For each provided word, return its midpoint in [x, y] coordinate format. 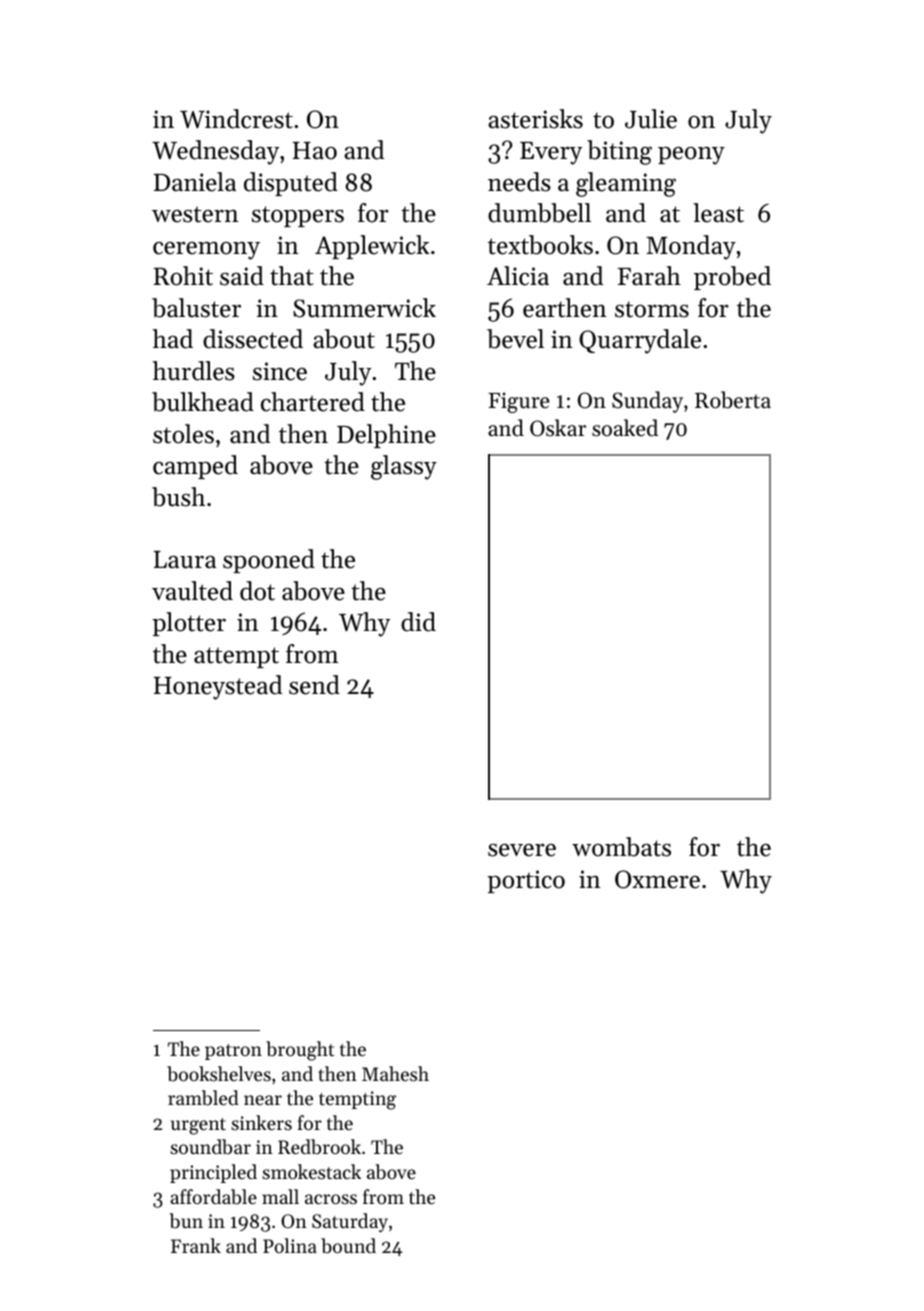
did [418, 622]
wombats [621, 847]
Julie [651, 119]
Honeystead [218, 687]
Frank [196, 1245]
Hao [315, 151]
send [314, 685]
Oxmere [657, 879]
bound [348, 1245]
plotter [189, 624]
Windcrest [236, 119]
